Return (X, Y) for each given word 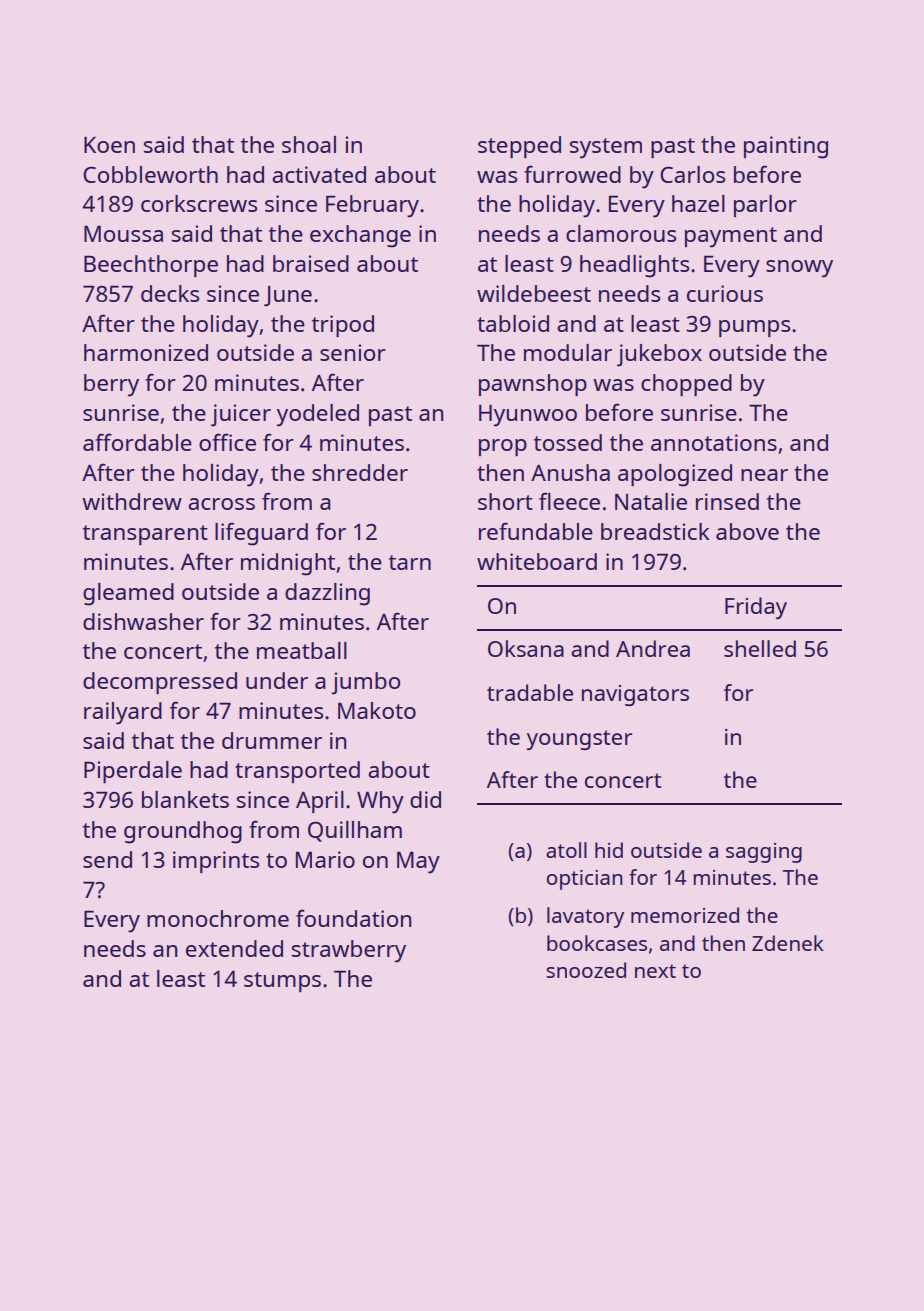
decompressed (160, 683)
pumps (755, 328)
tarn (410, 562)
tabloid (513, 323)
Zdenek (788, 943)
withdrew (132, 501)
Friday (756, 608)
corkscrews (199, 203)
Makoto (377, 710)
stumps (282, 982)
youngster (579, 740)
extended (234, 948)
